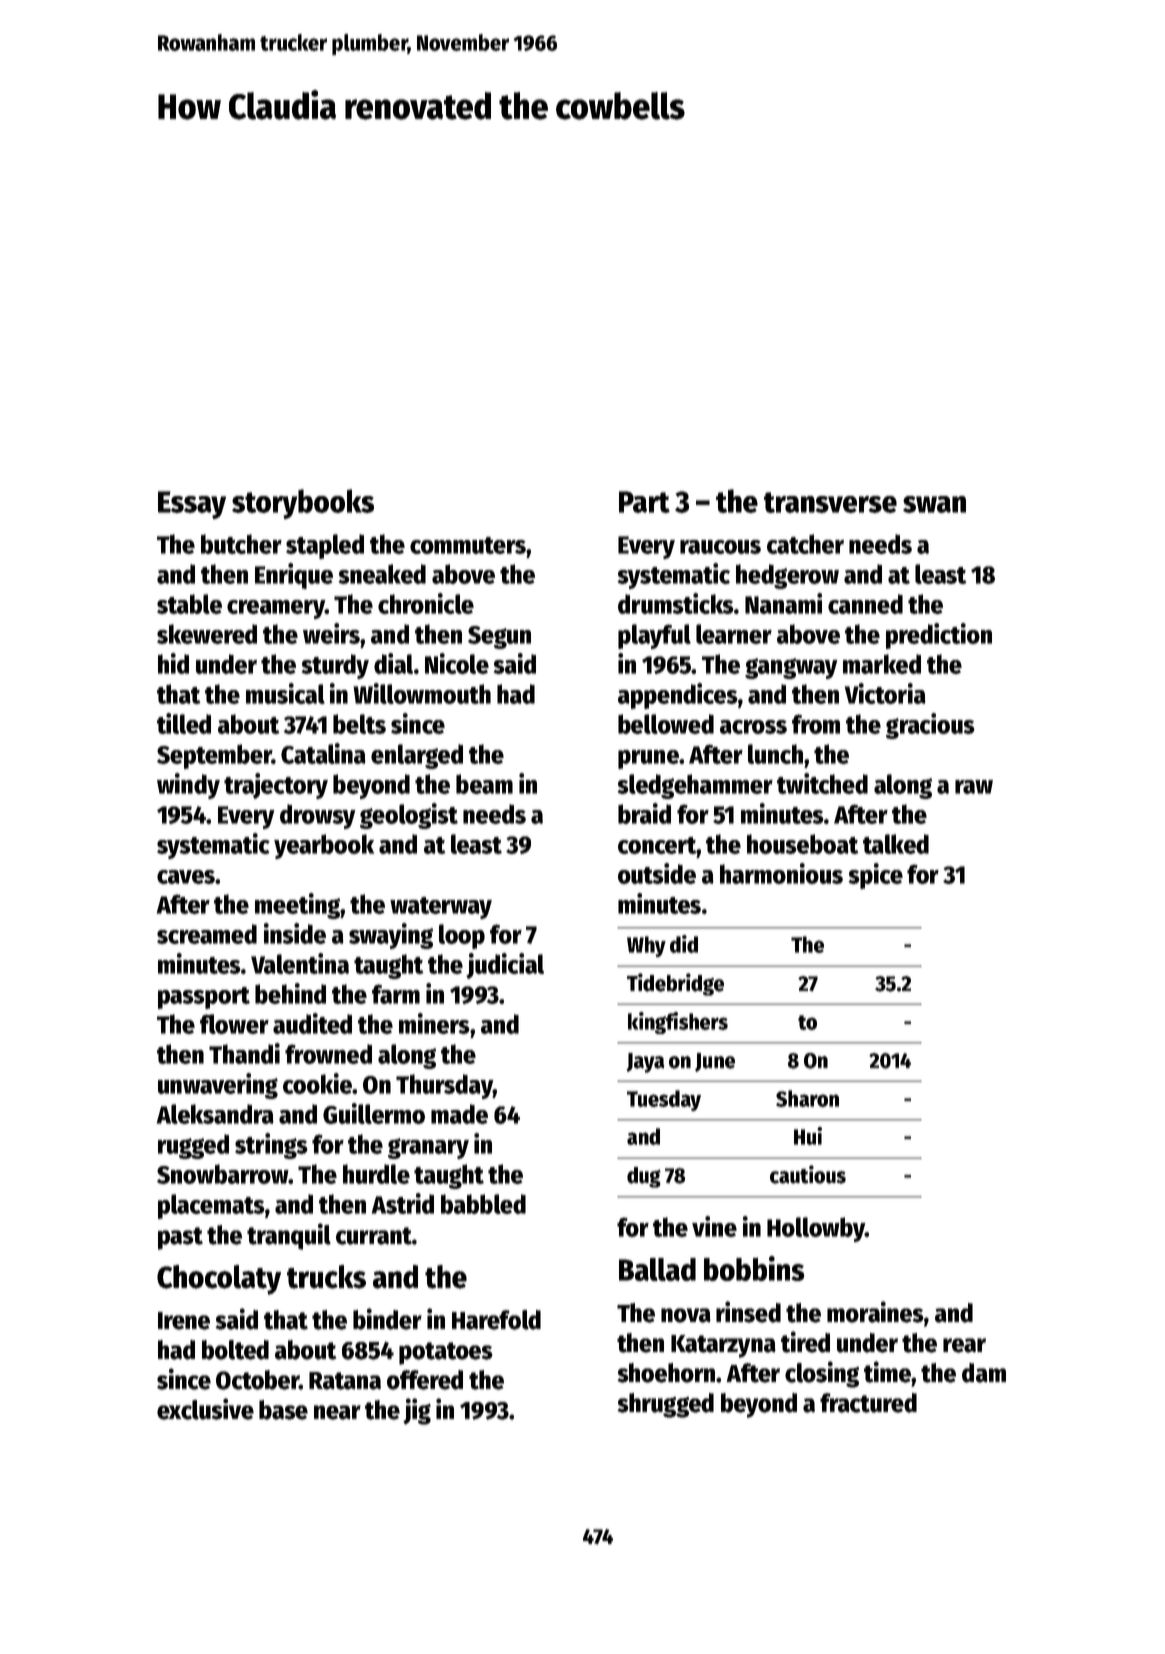  I want to click on Nanami, so click(783, 603).
